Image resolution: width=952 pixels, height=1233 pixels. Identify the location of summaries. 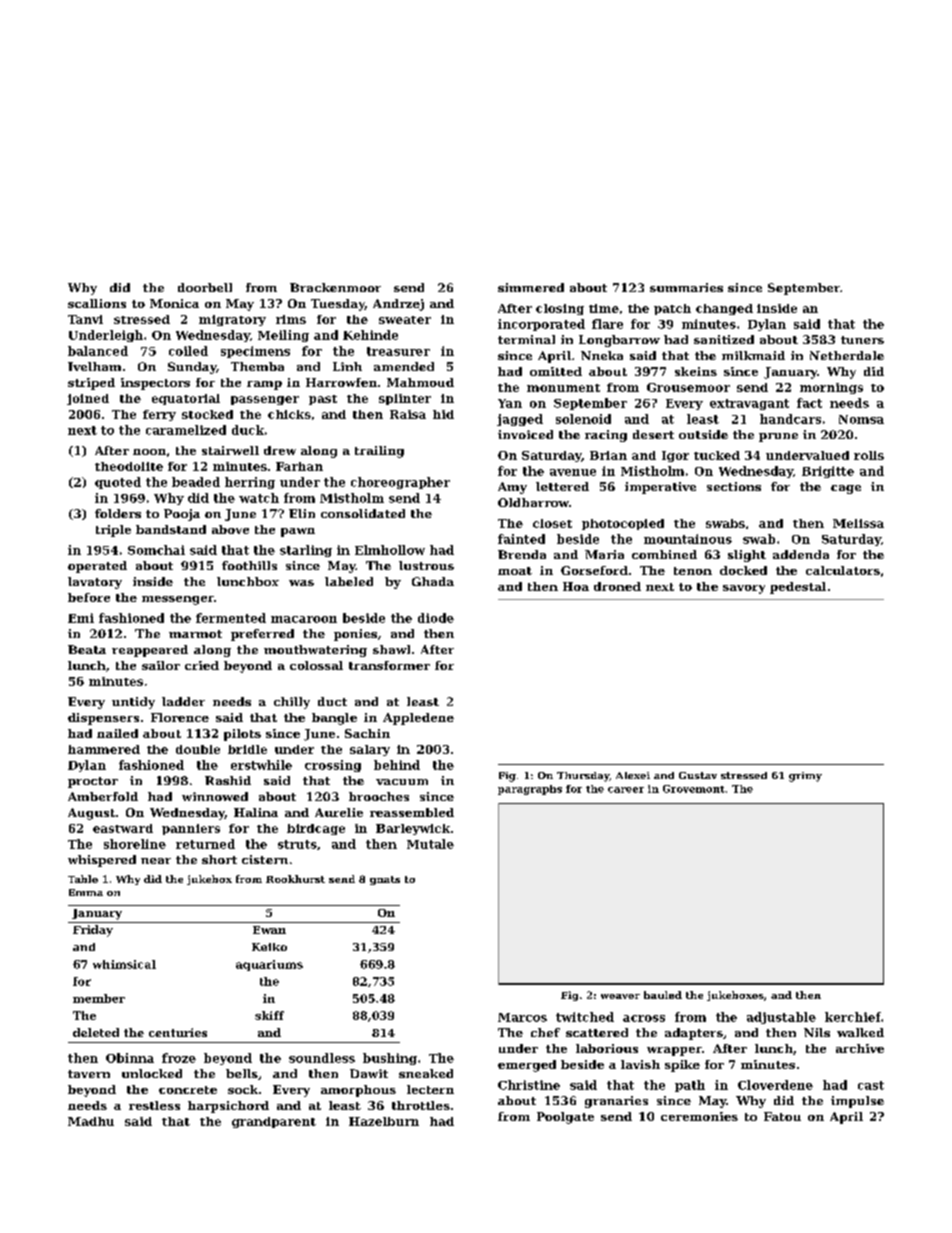
(686, 287).
